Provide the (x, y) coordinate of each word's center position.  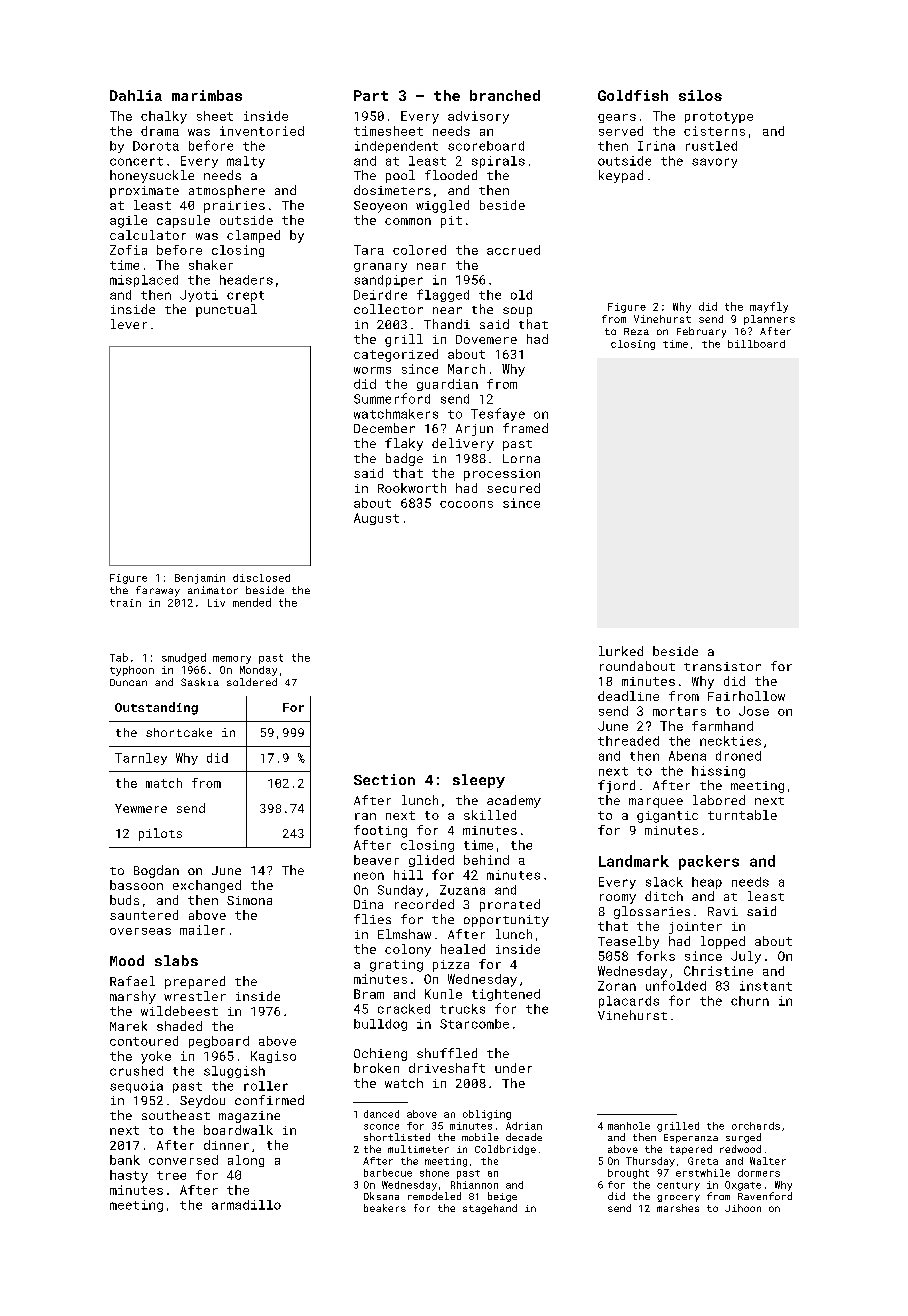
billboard (756, 344)
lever (129, 324)
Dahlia (136, 95)
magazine (249, 1117)
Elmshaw (404, 934)
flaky (404, 444)
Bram (369, 994)
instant (766, 986)
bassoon (136, 885)
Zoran (617, 986)
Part (371, 95)
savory (714, 163)
